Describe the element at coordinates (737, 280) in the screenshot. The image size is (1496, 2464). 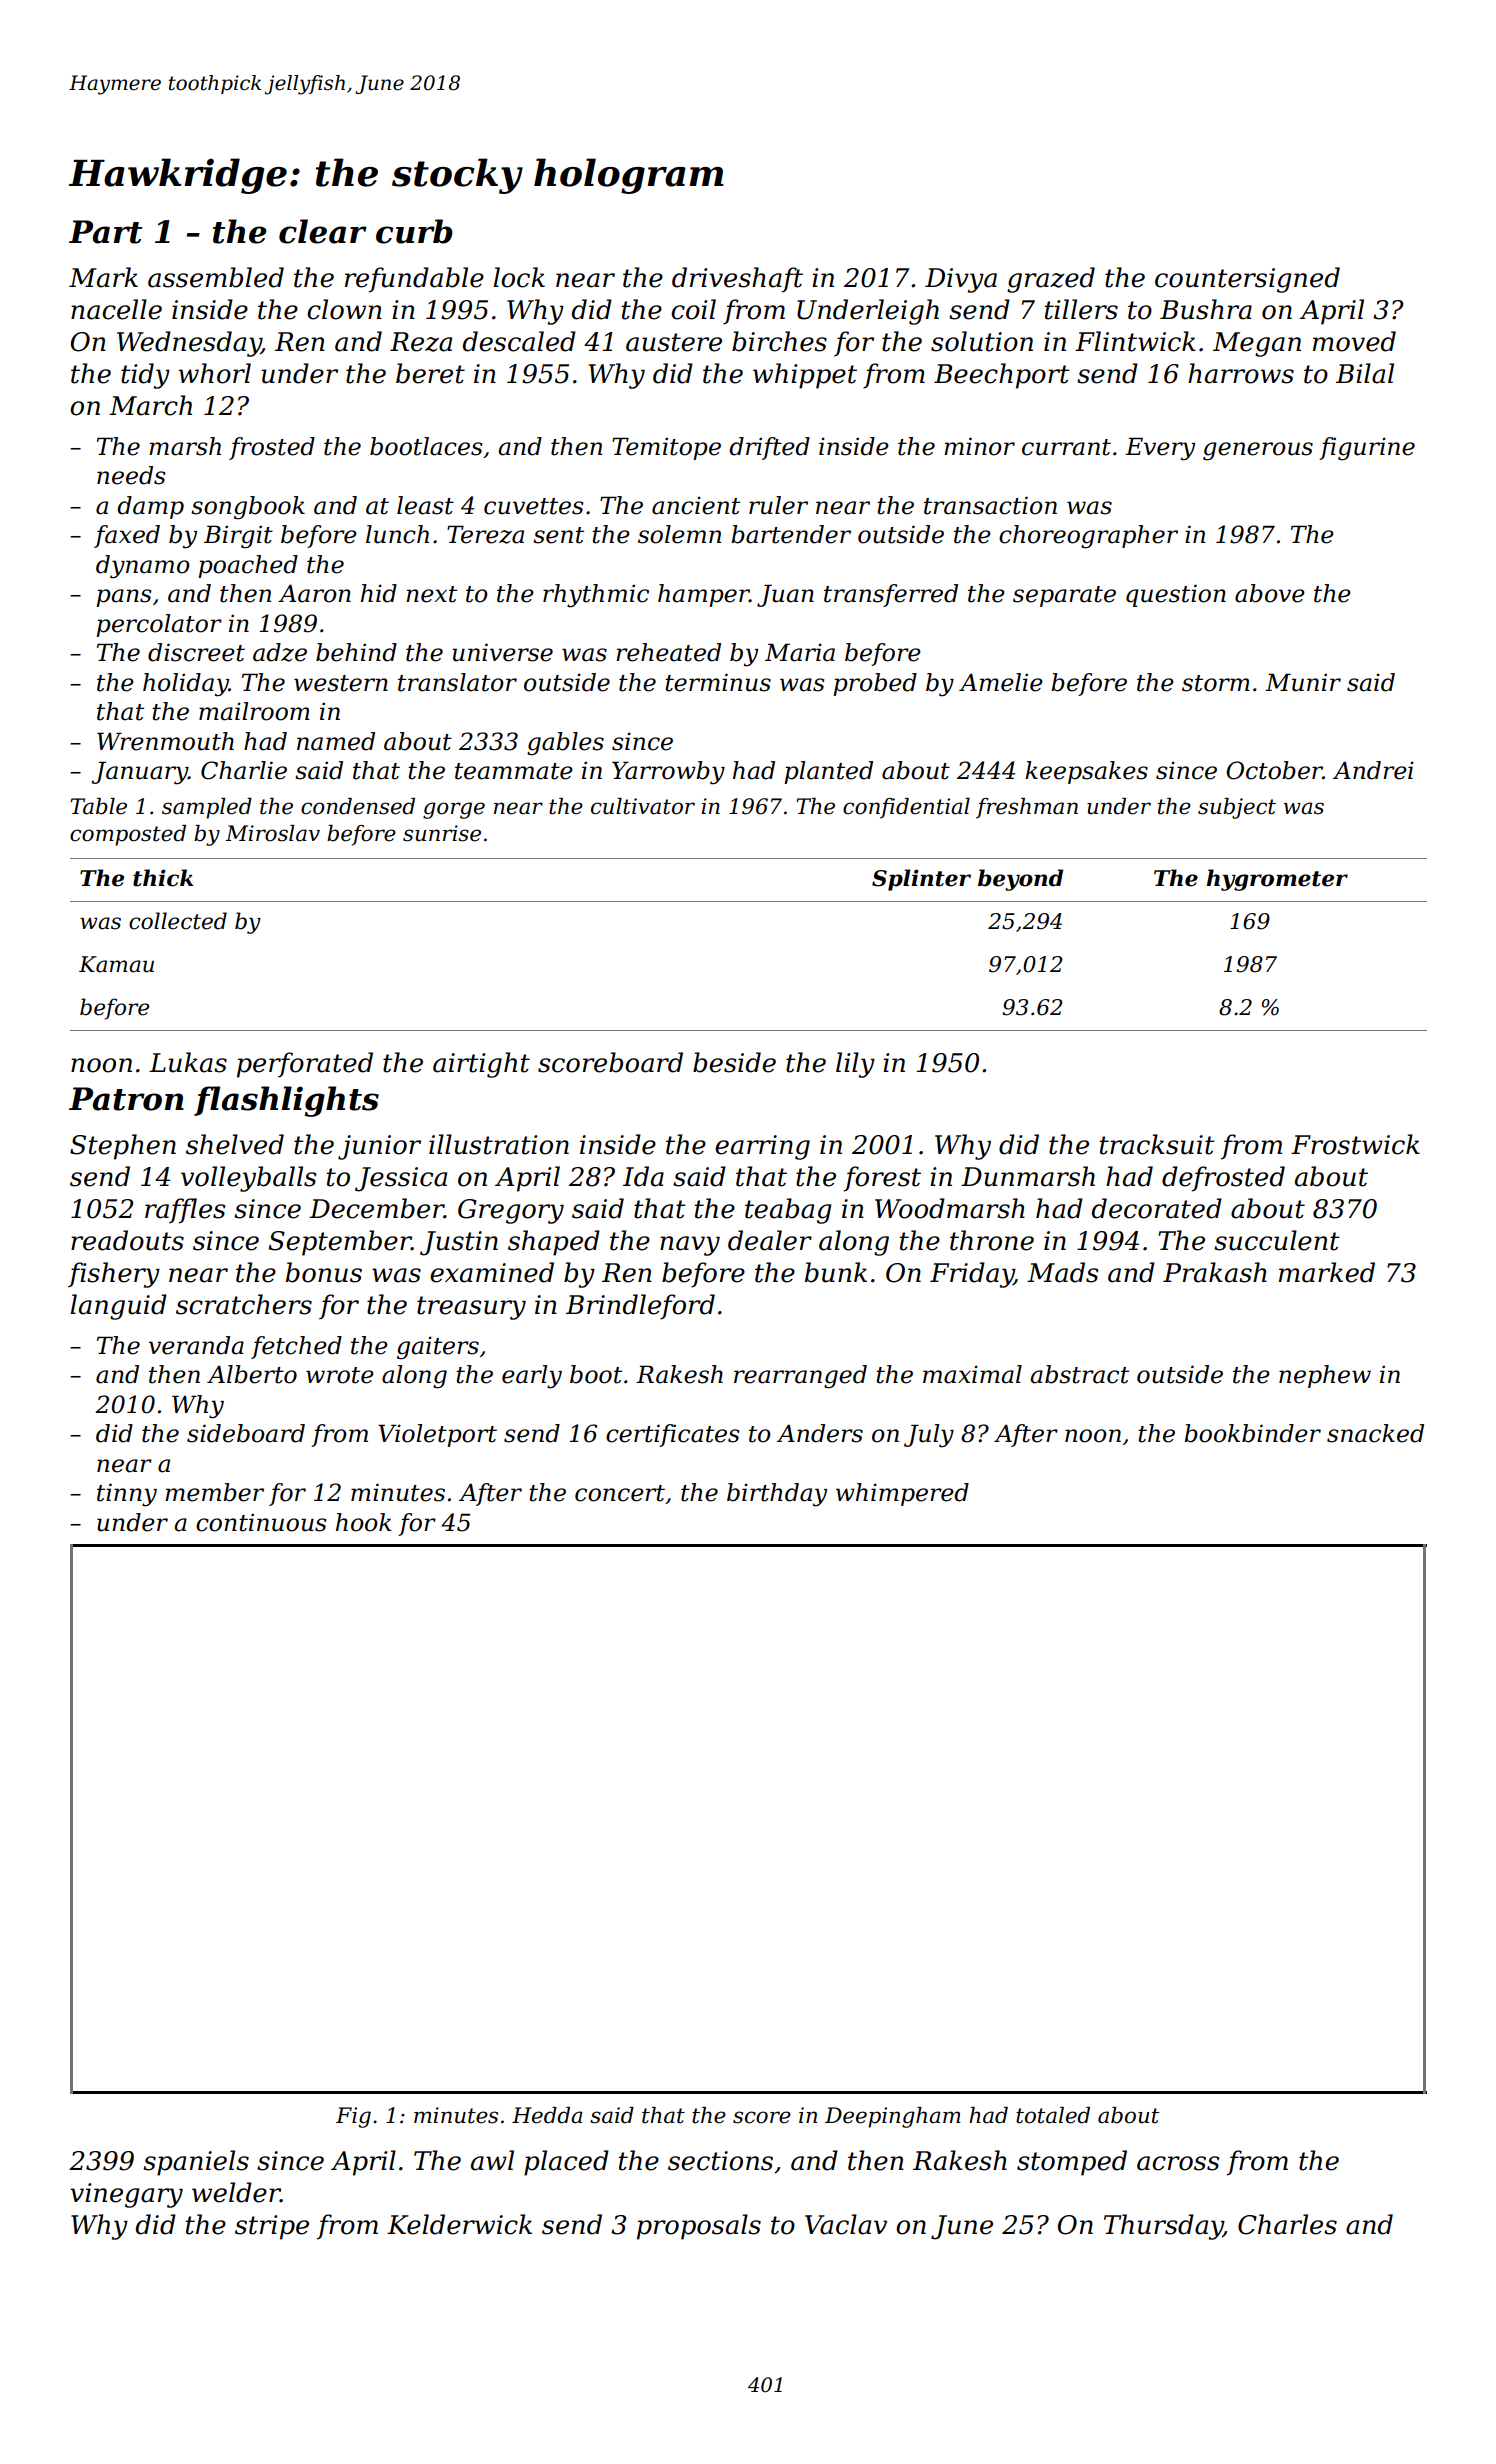
I see `driveshaft` at that location.
